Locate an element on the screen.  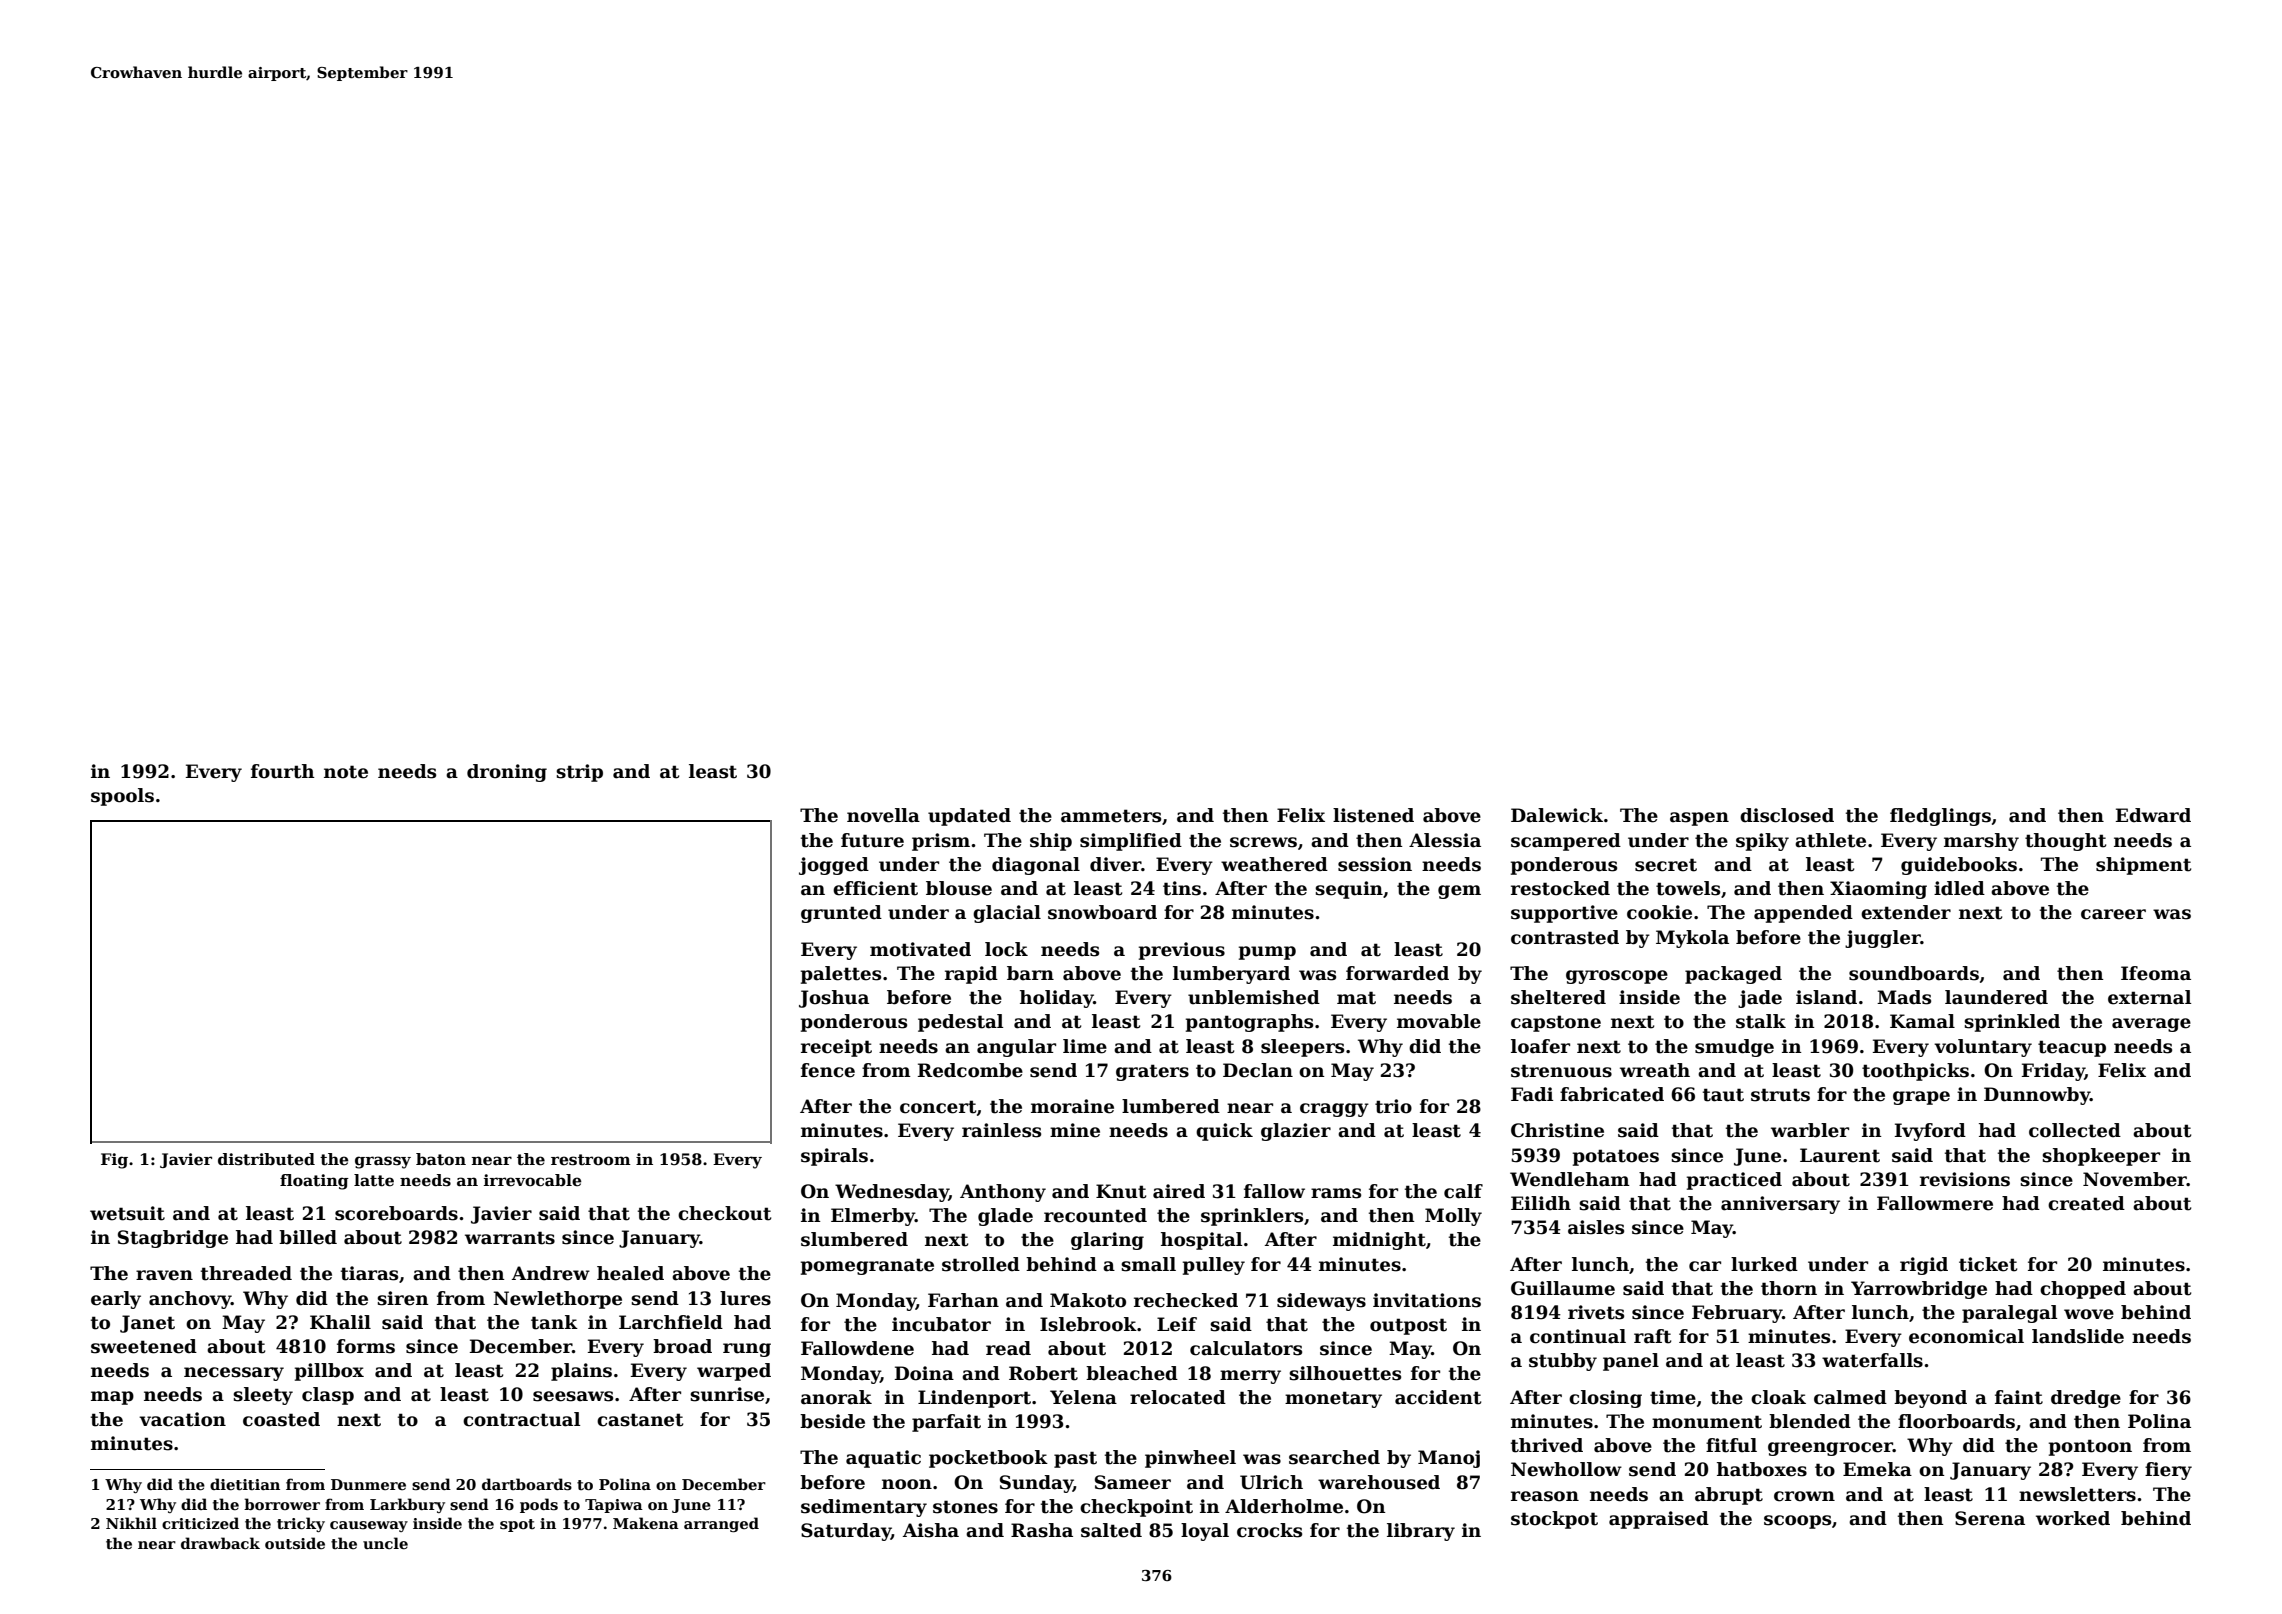
fence is located at coordinates (828, 1070).
